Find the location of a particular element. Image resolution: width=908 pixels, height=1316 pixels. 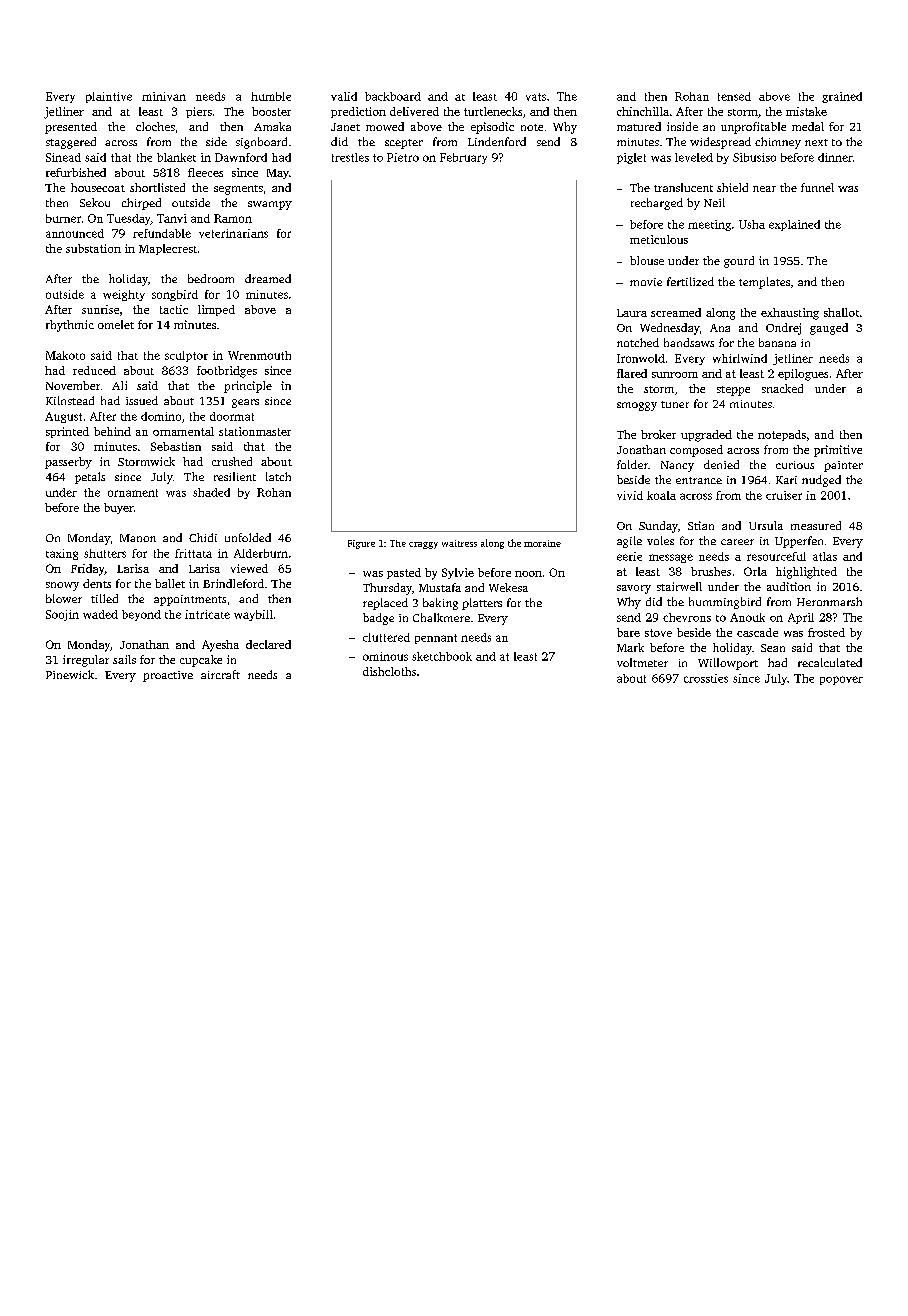

mistake is located at coordinates (806, 111).
